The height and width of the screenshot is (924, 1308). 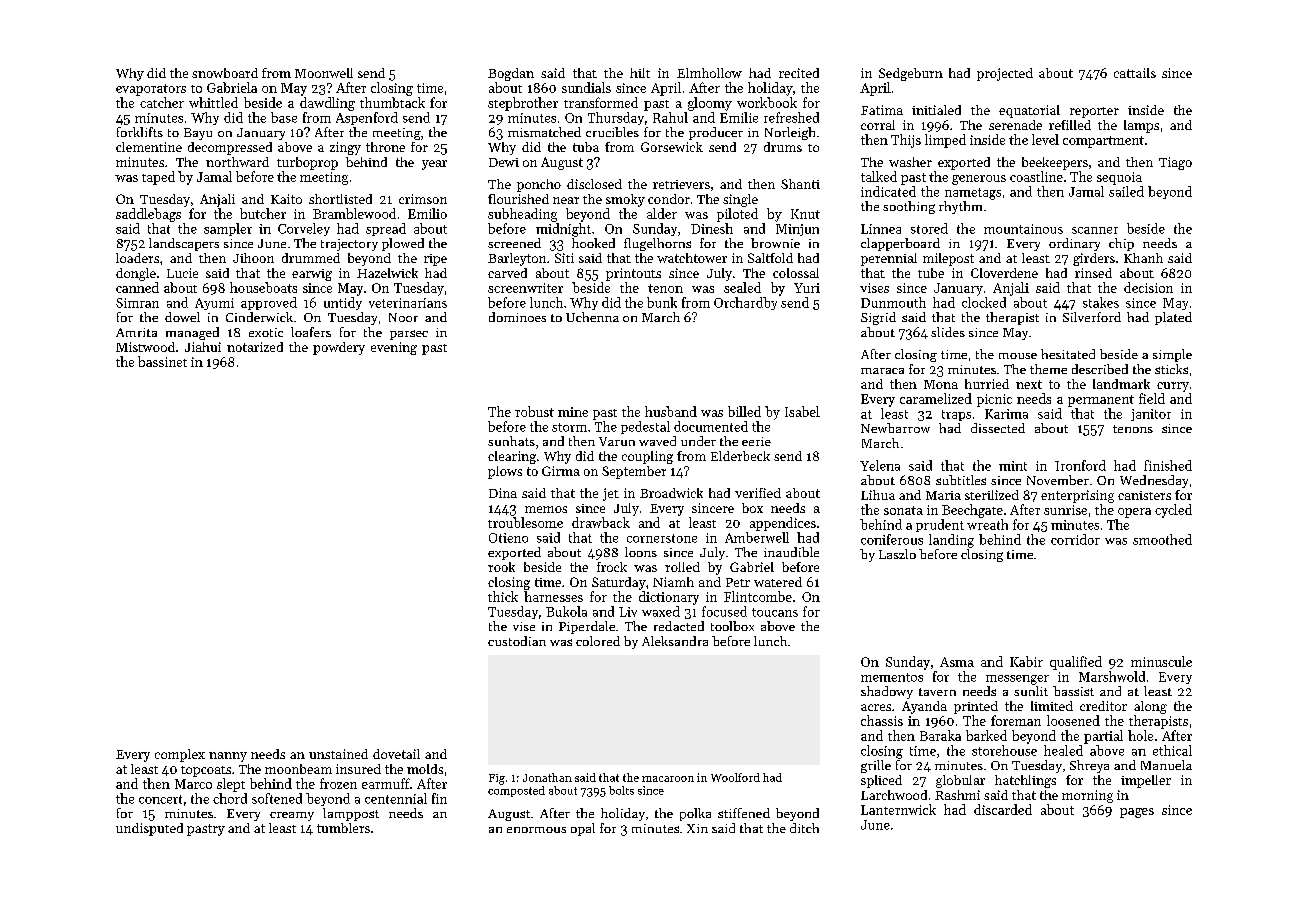 I want to click on hilt, so click(x=640, y=73).
